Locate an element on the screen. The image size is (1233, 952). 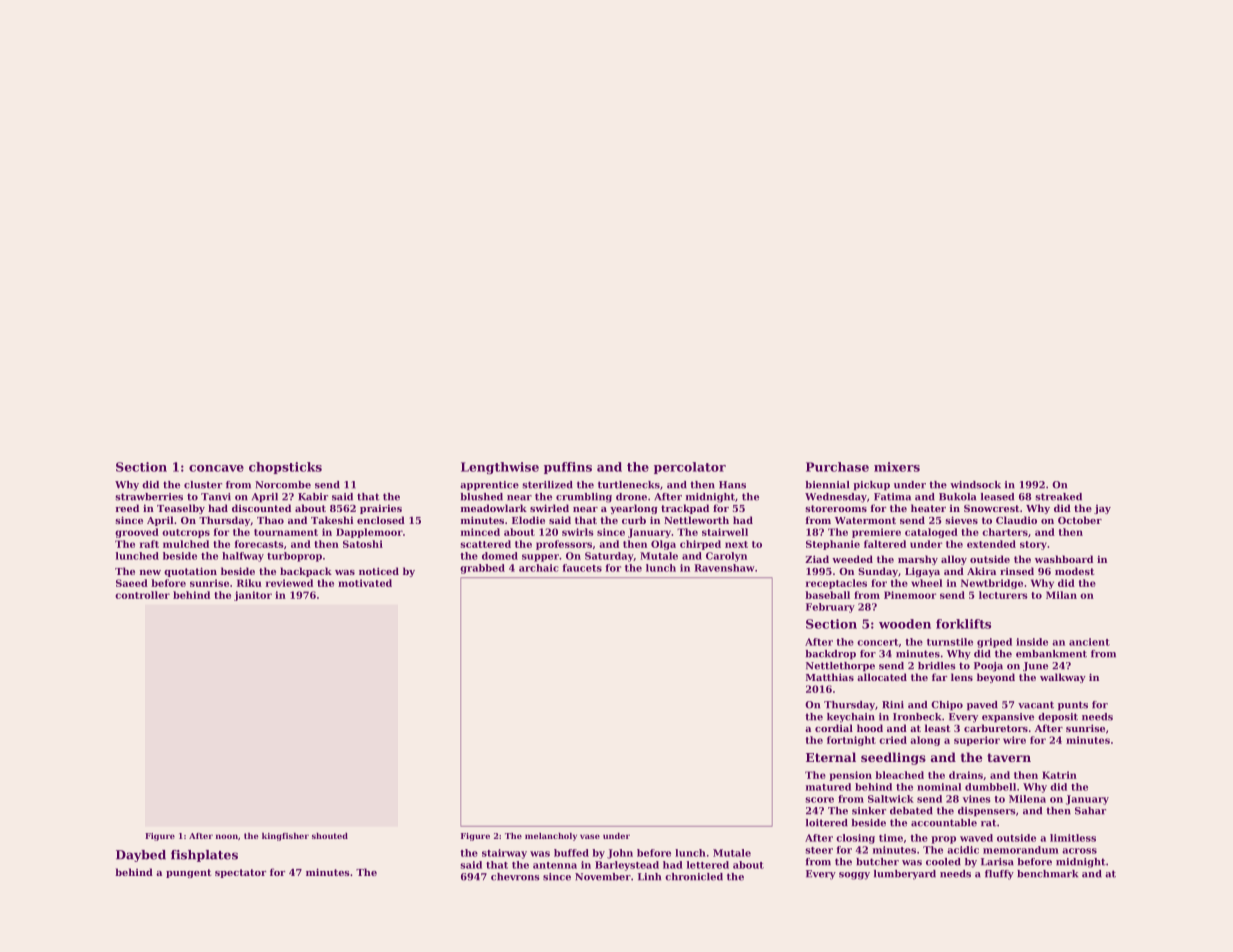
Saeed is located at coordinates (132, 583).
